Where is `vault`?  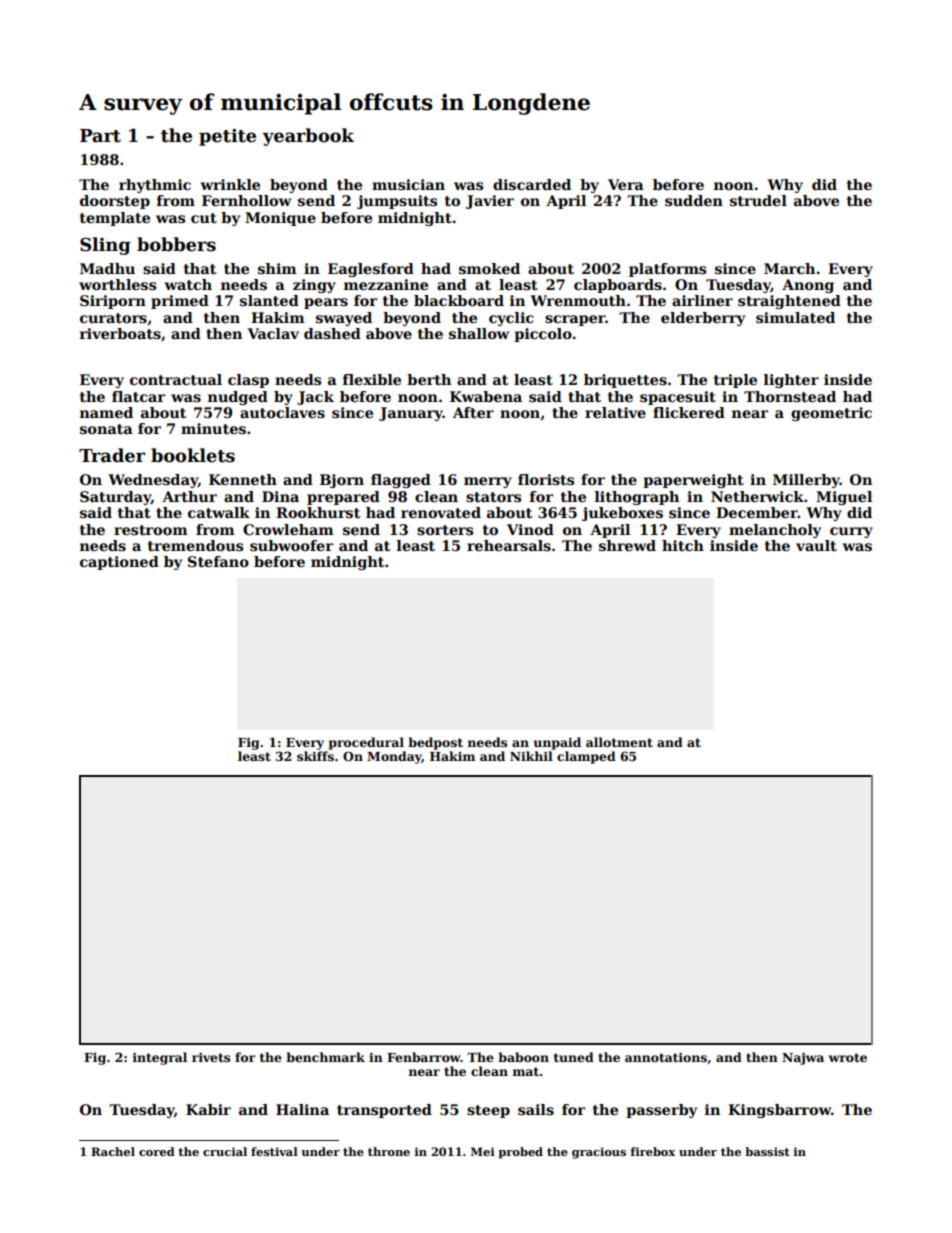
vault is located at coordinates (816, 545).
